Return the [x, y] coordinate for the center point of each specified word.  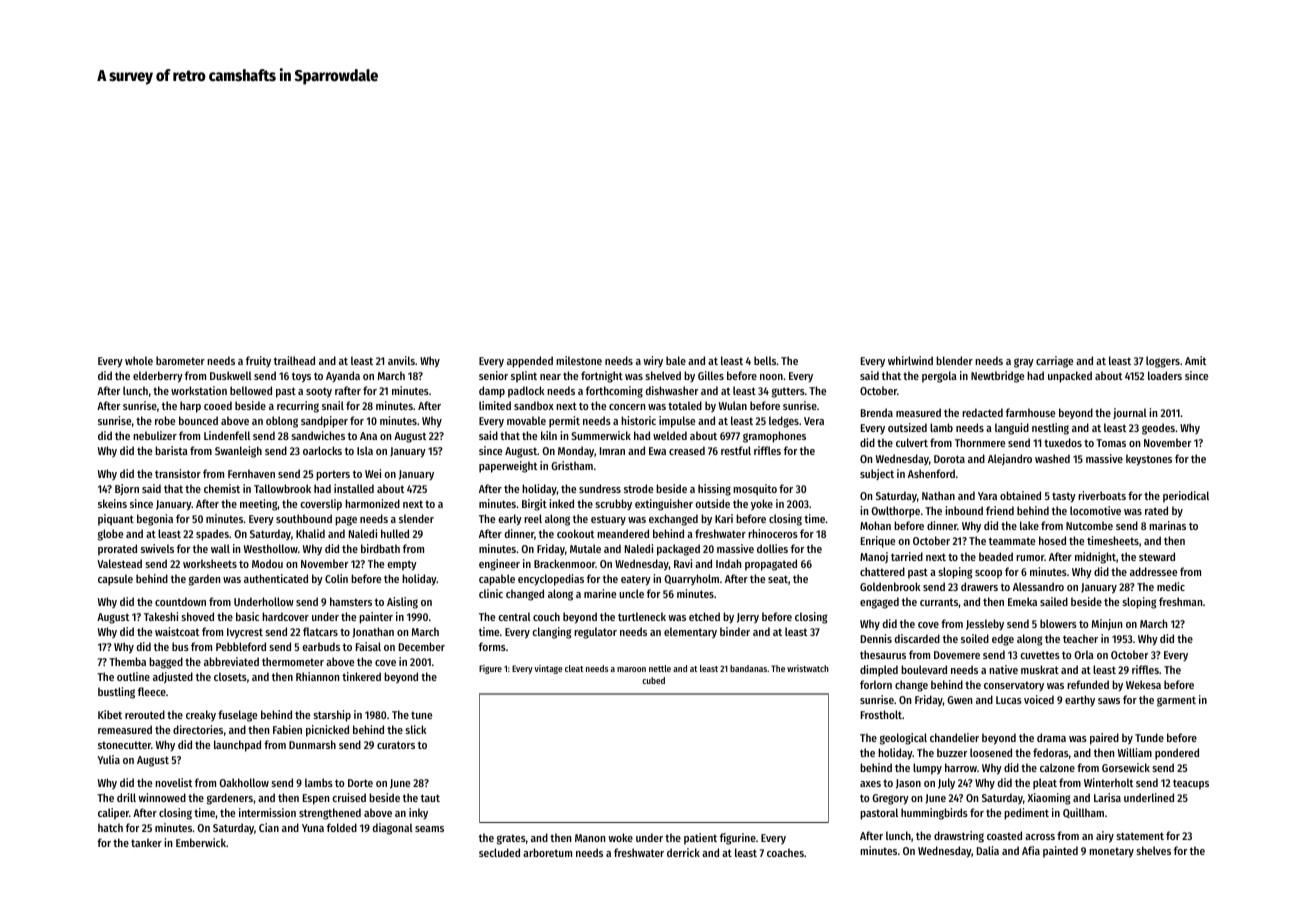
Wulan [733, 405]
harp [190, 407]
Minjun [1107, 624]
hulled [395, 533]
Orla [1084, 654]
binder [735, 631]
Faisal [368, 646]
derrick [683, 852]
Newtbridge [997, 377]
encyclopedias [551, 580]
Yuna [313, 828]
